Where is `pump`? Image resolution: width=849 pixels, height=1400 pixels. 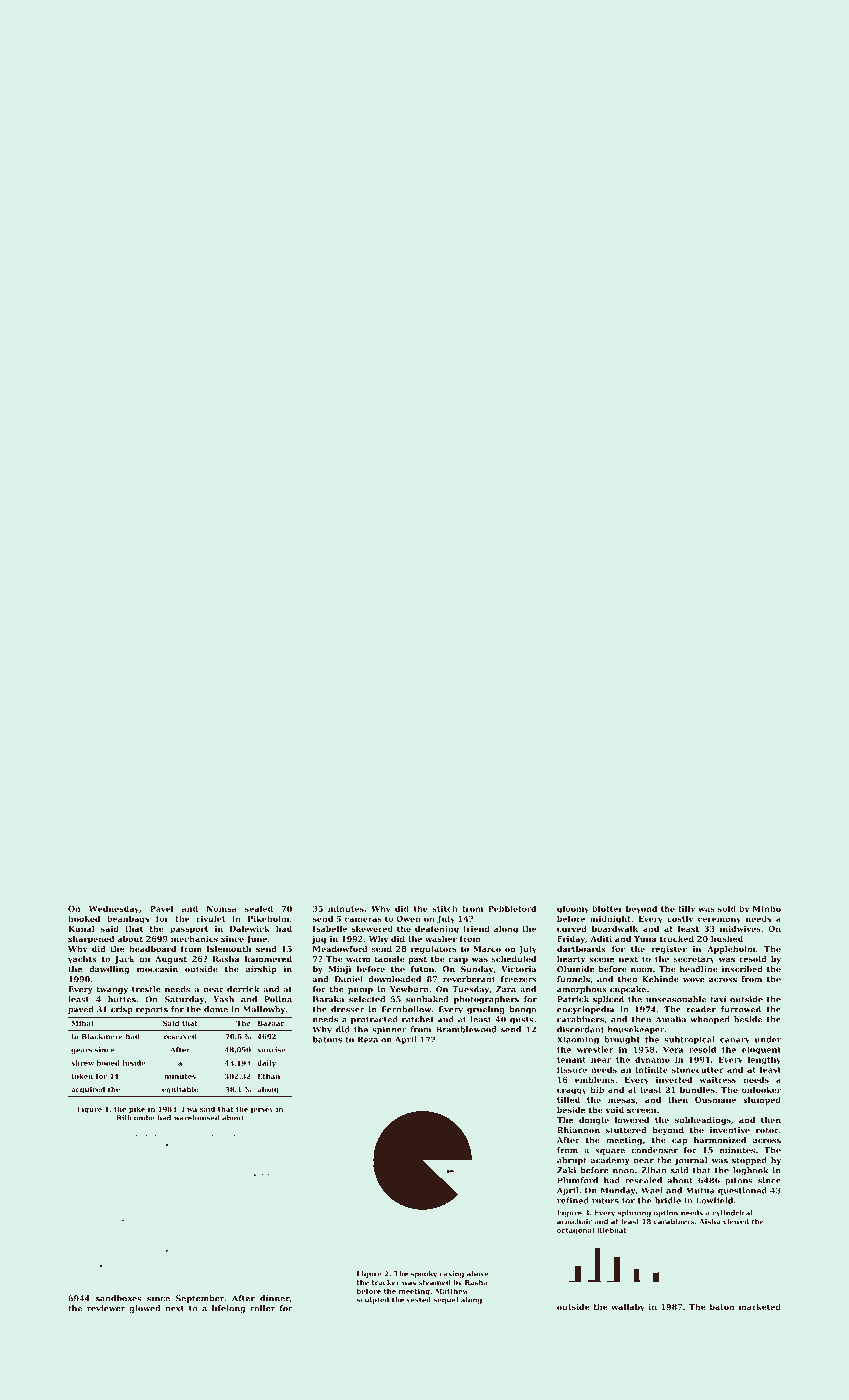 pump is located at coordinates (360, 991).
